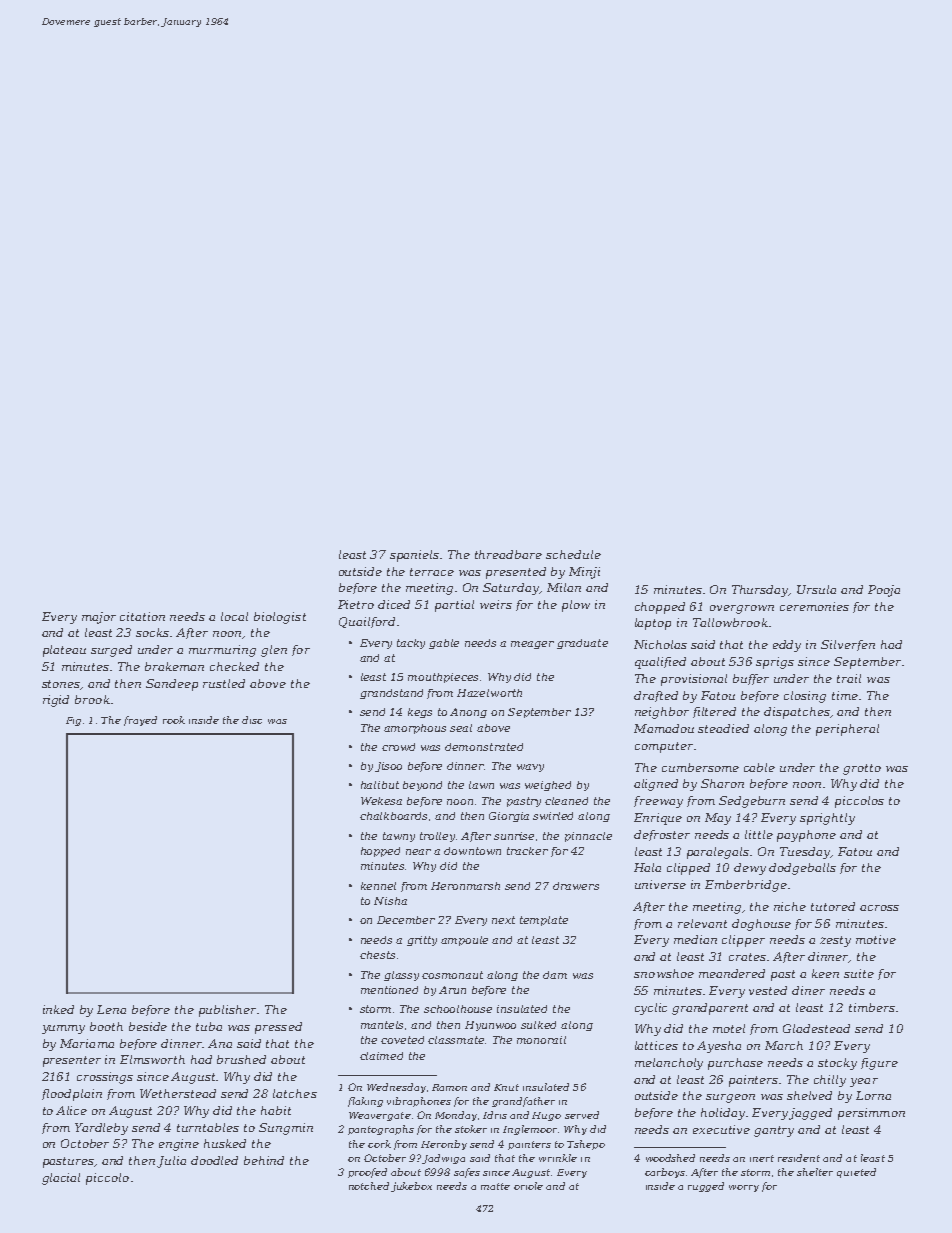 This screenshot has width=952, height=1233. What do you see at coordinates (710, 1009) in the screenshot?
I see `grandparent` at bounding box center [710, 1009].
